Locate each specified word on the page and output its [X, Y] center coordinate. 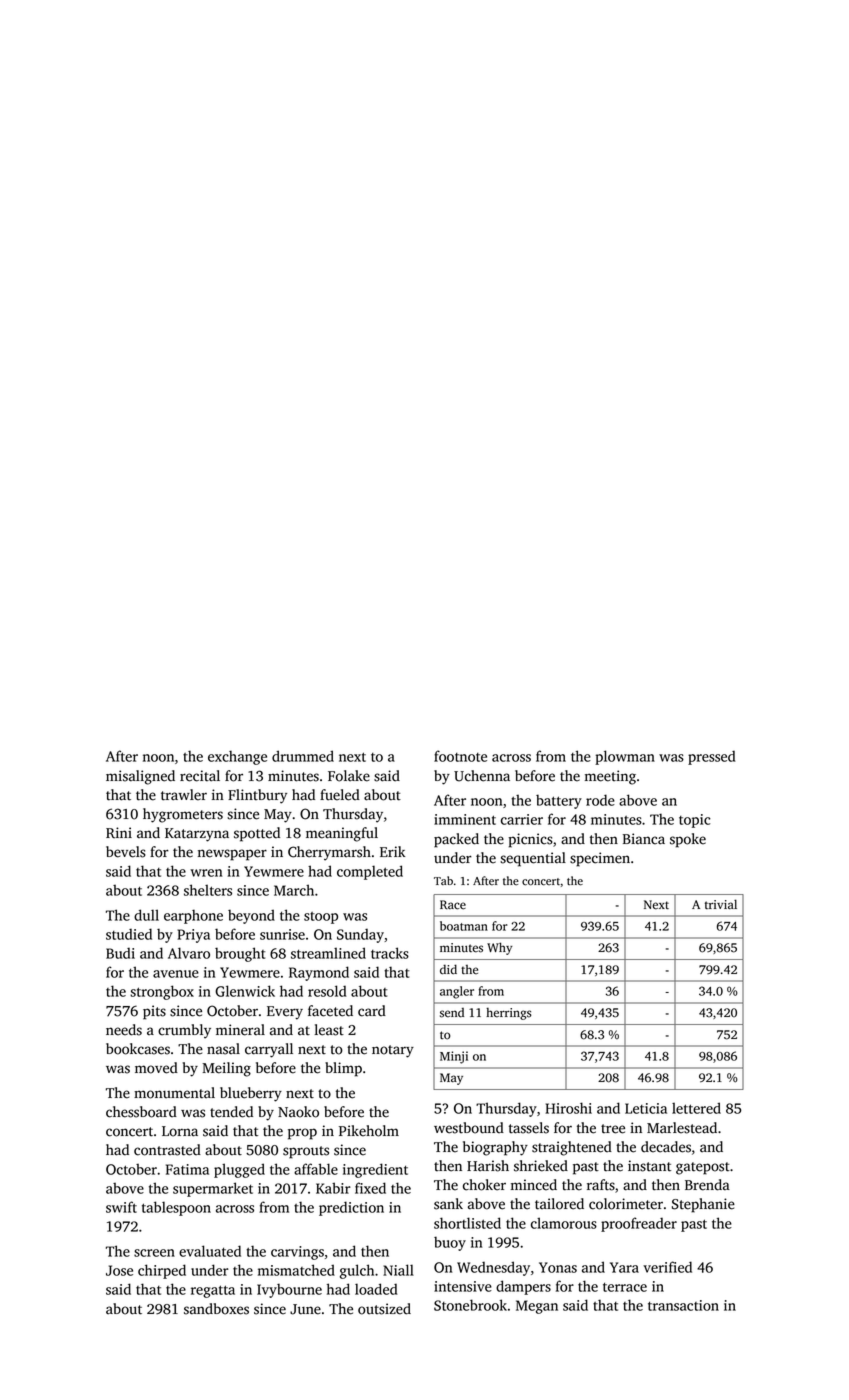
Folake [349, 776]
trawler [184, 795]
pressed [712, 758]
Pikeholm [369, 1131]
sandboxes [216, 1309]
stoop [321, 918]
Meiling [226, 1069]
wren [206, 873]
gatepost [703, 1168]
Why [500, 948]
